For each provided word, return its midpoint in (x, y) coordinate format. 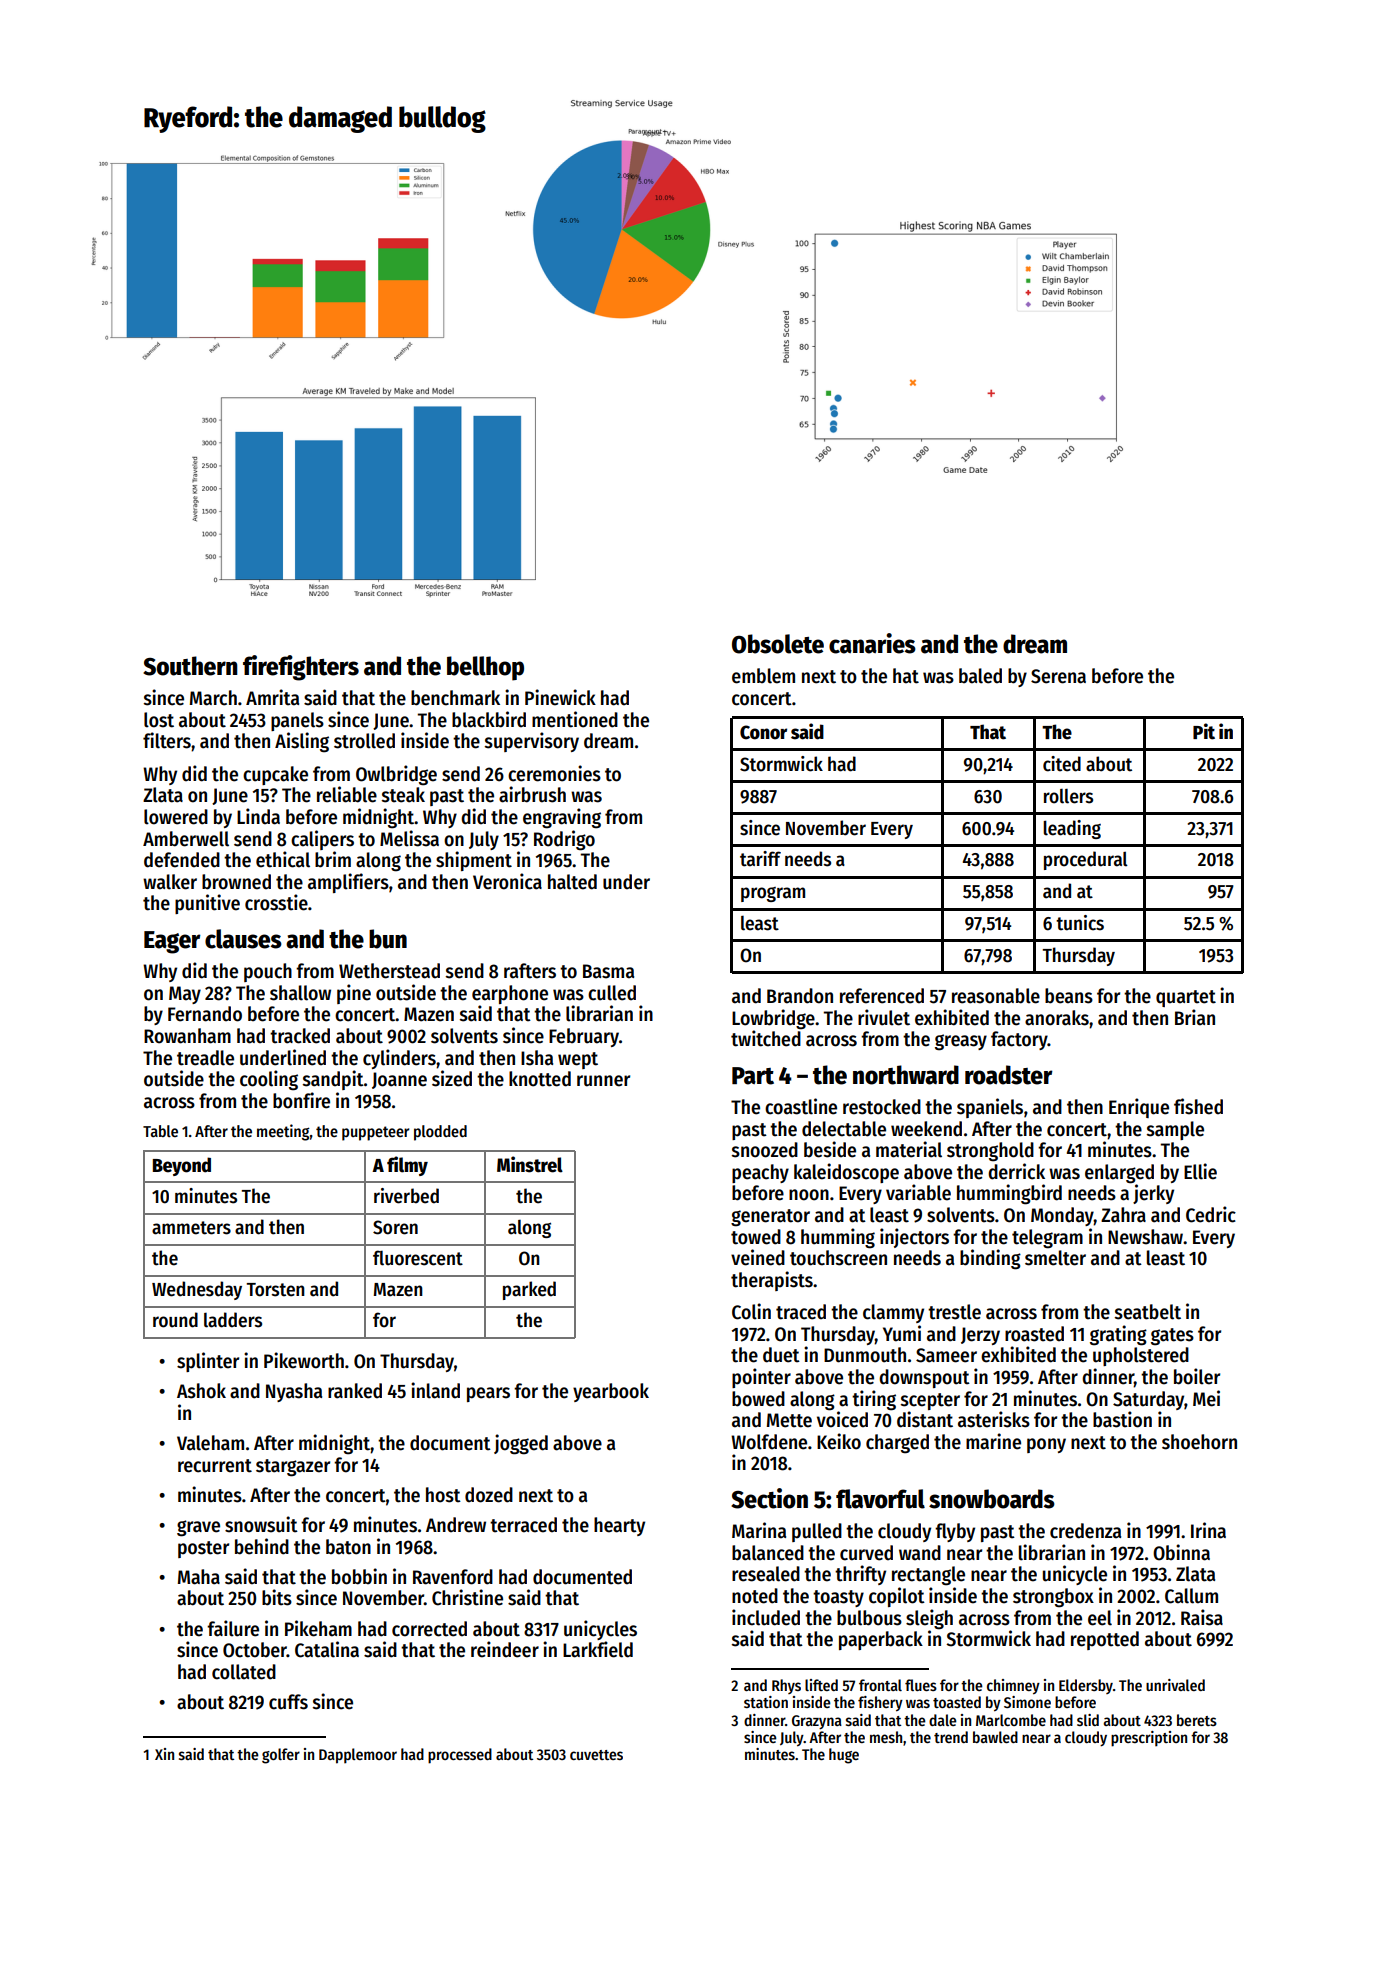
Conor (763, 732)
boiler (1197, 1376)
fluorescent (418, 1258)
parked (529, 1290)
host (443, 1495)
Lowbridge (773, 1019)
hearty (619, 1526)
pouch (268, 972)
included (766, 1617)
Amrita (272, 697)
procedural (1086, 860)
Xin (164, 1754)
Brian (1195, 1017)
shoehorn (1199, 1442)
